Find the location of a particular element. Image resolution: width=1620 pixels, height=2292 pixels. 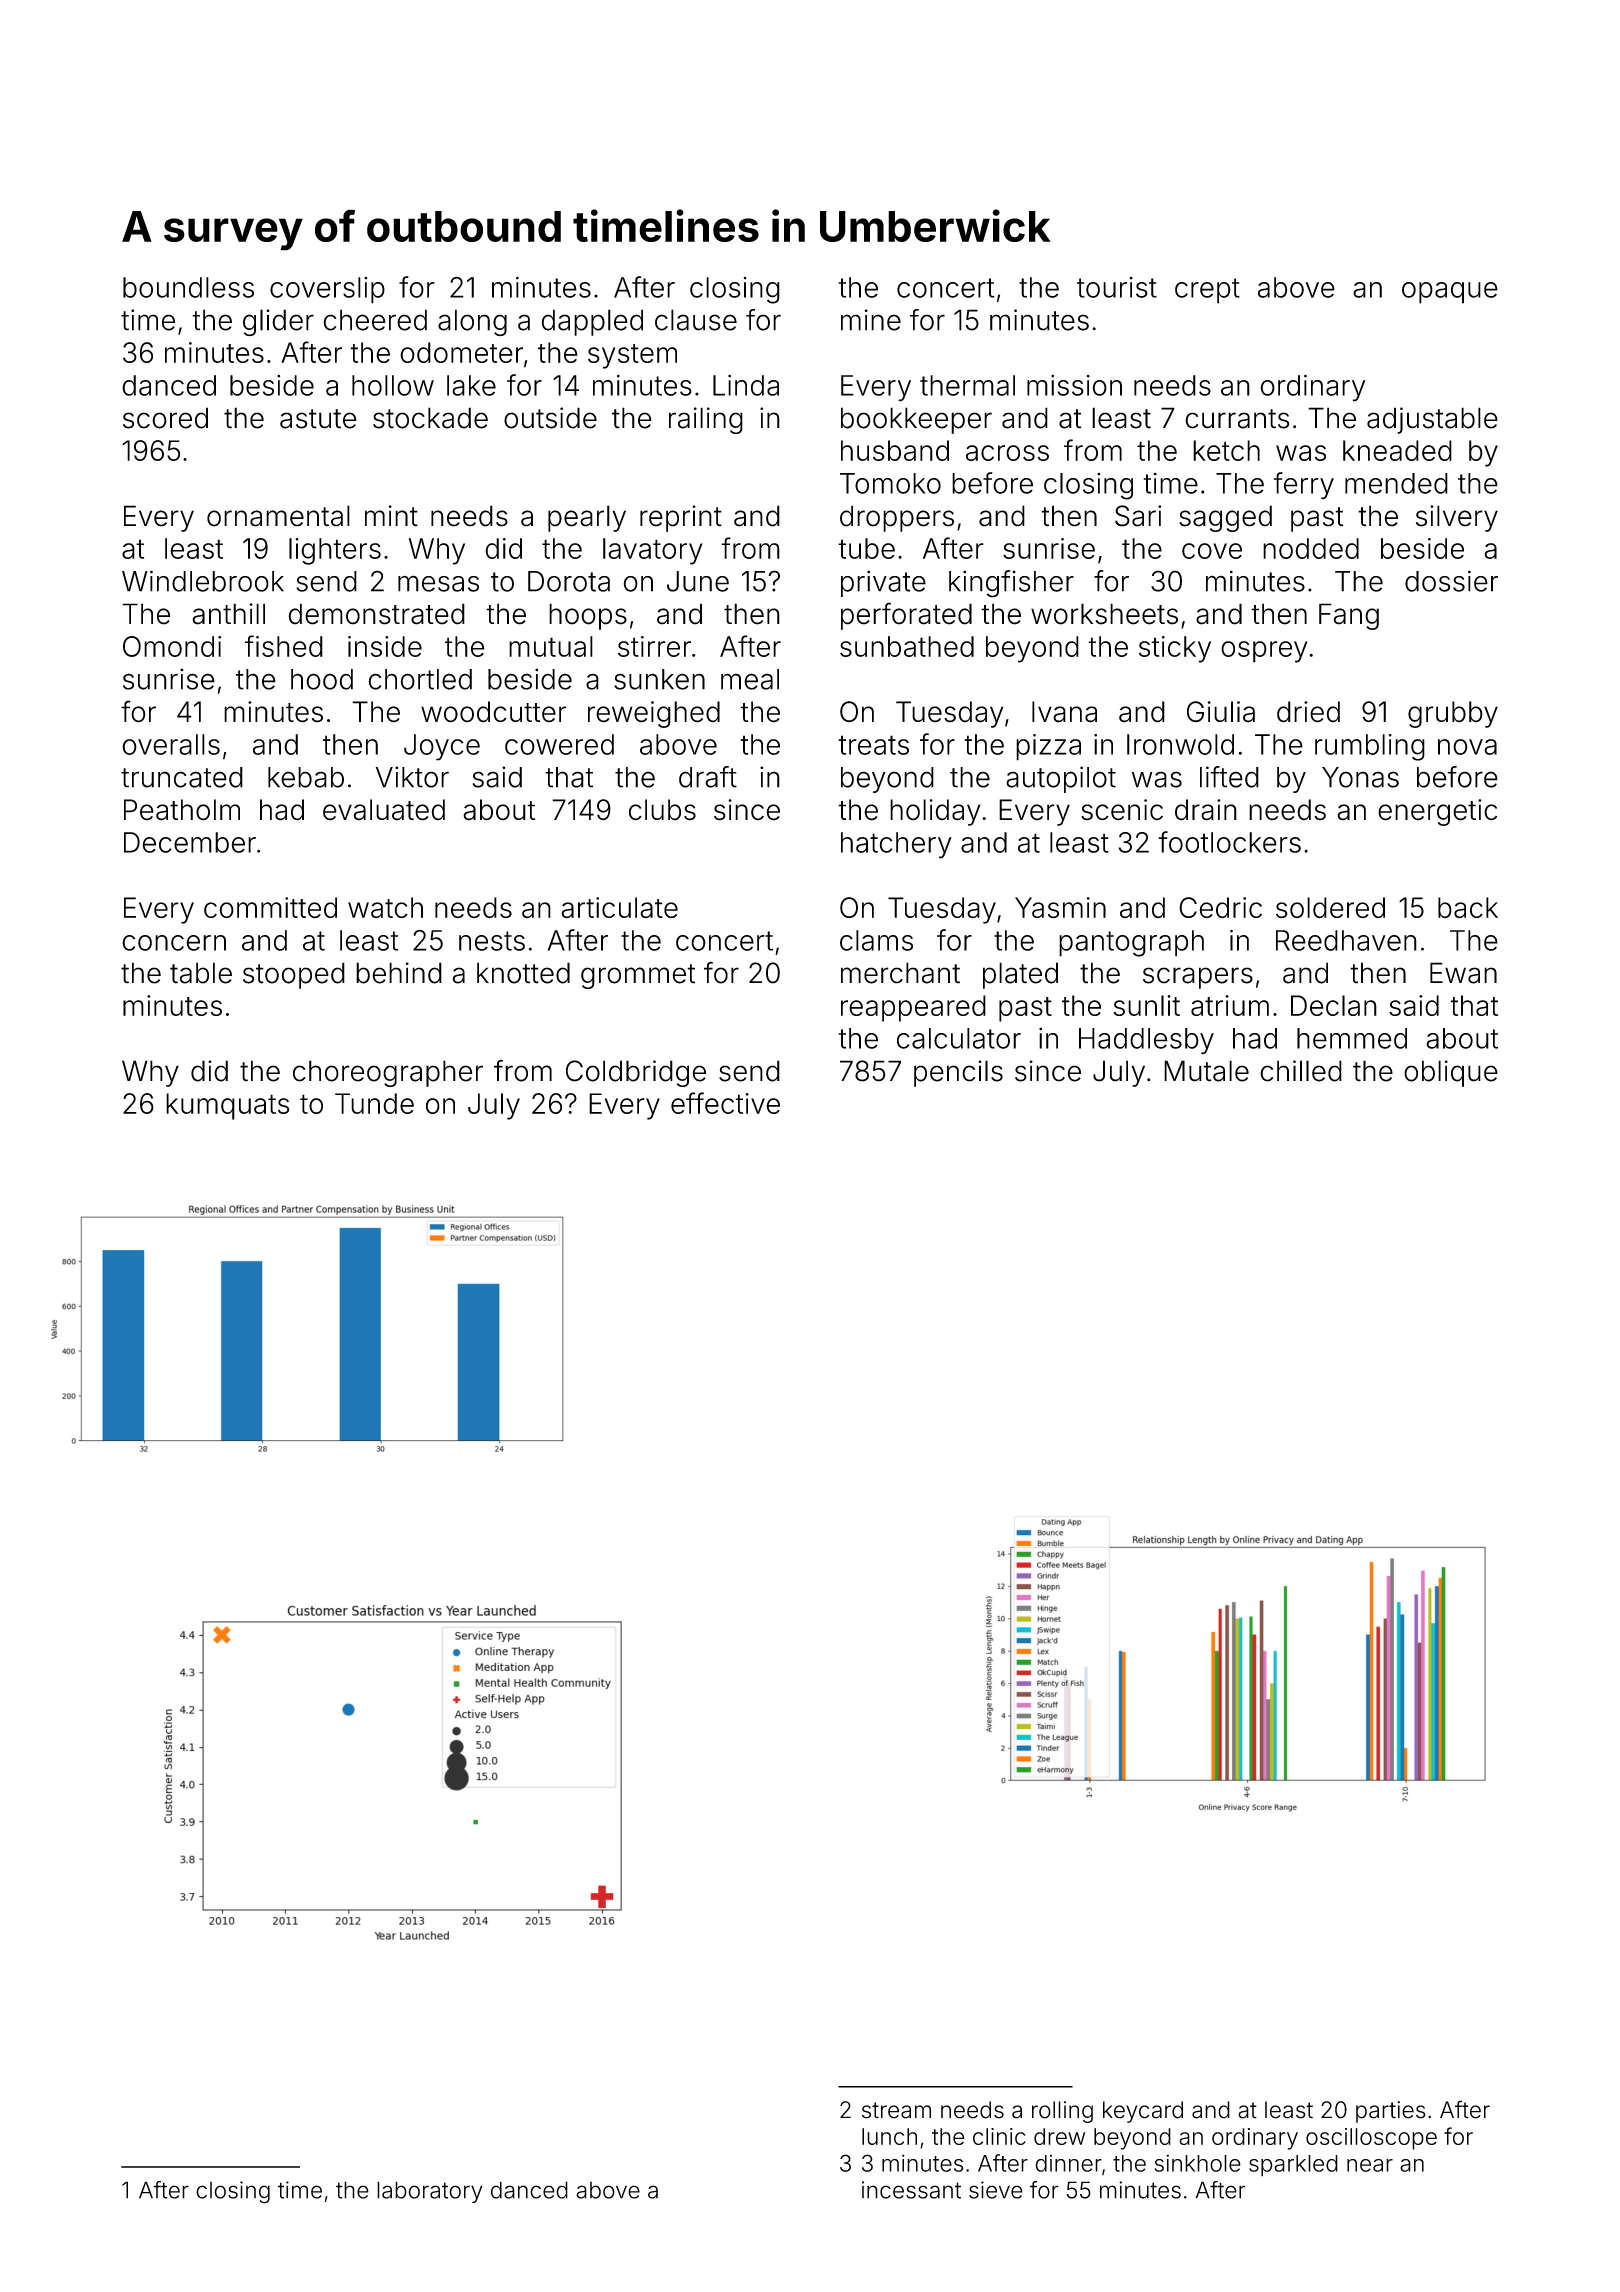

sieve is located at coordinates (996, 2190).
